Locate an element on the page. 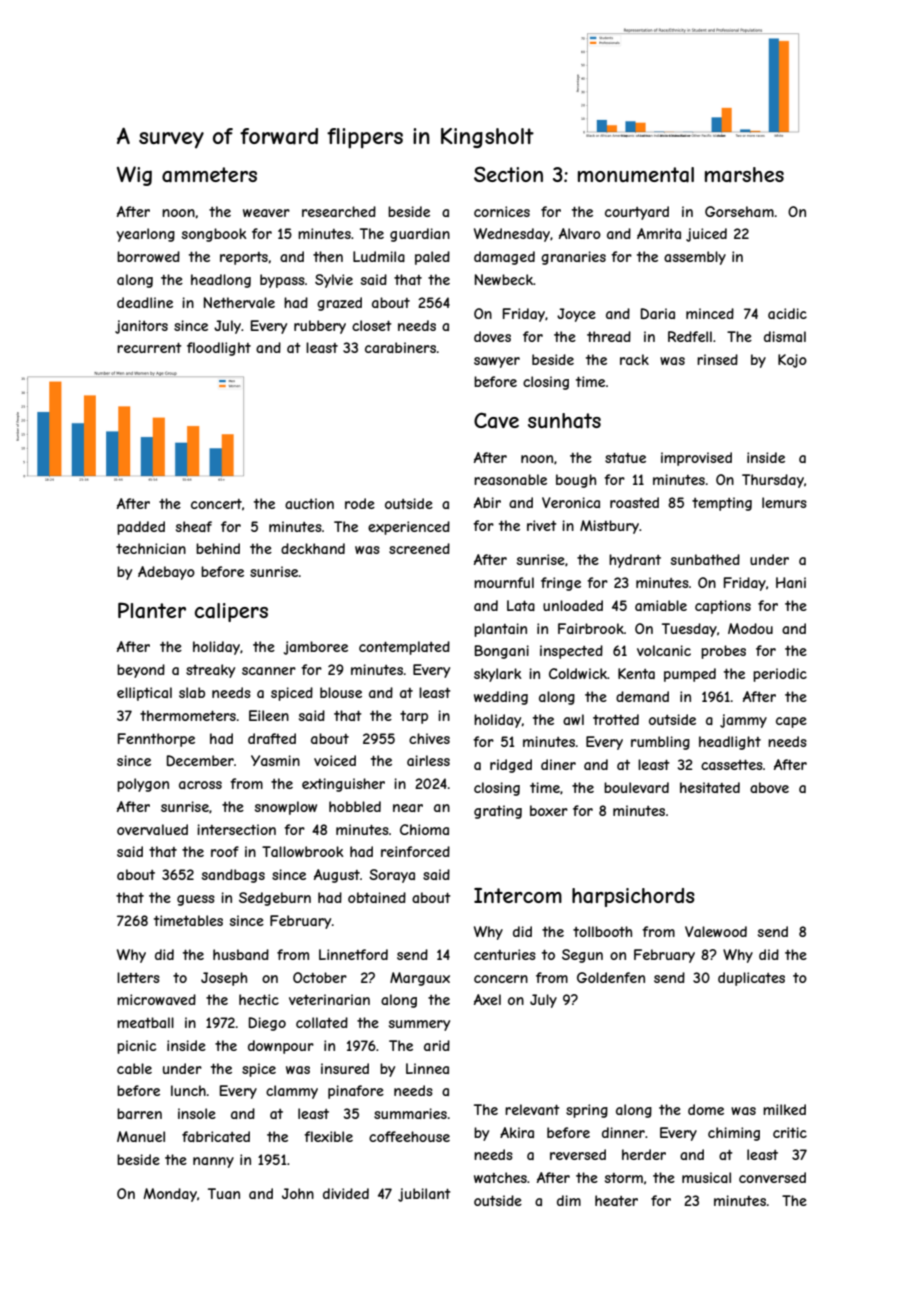 This document has width=924, height=1308. cornices is located at coordinates (502, 211).
